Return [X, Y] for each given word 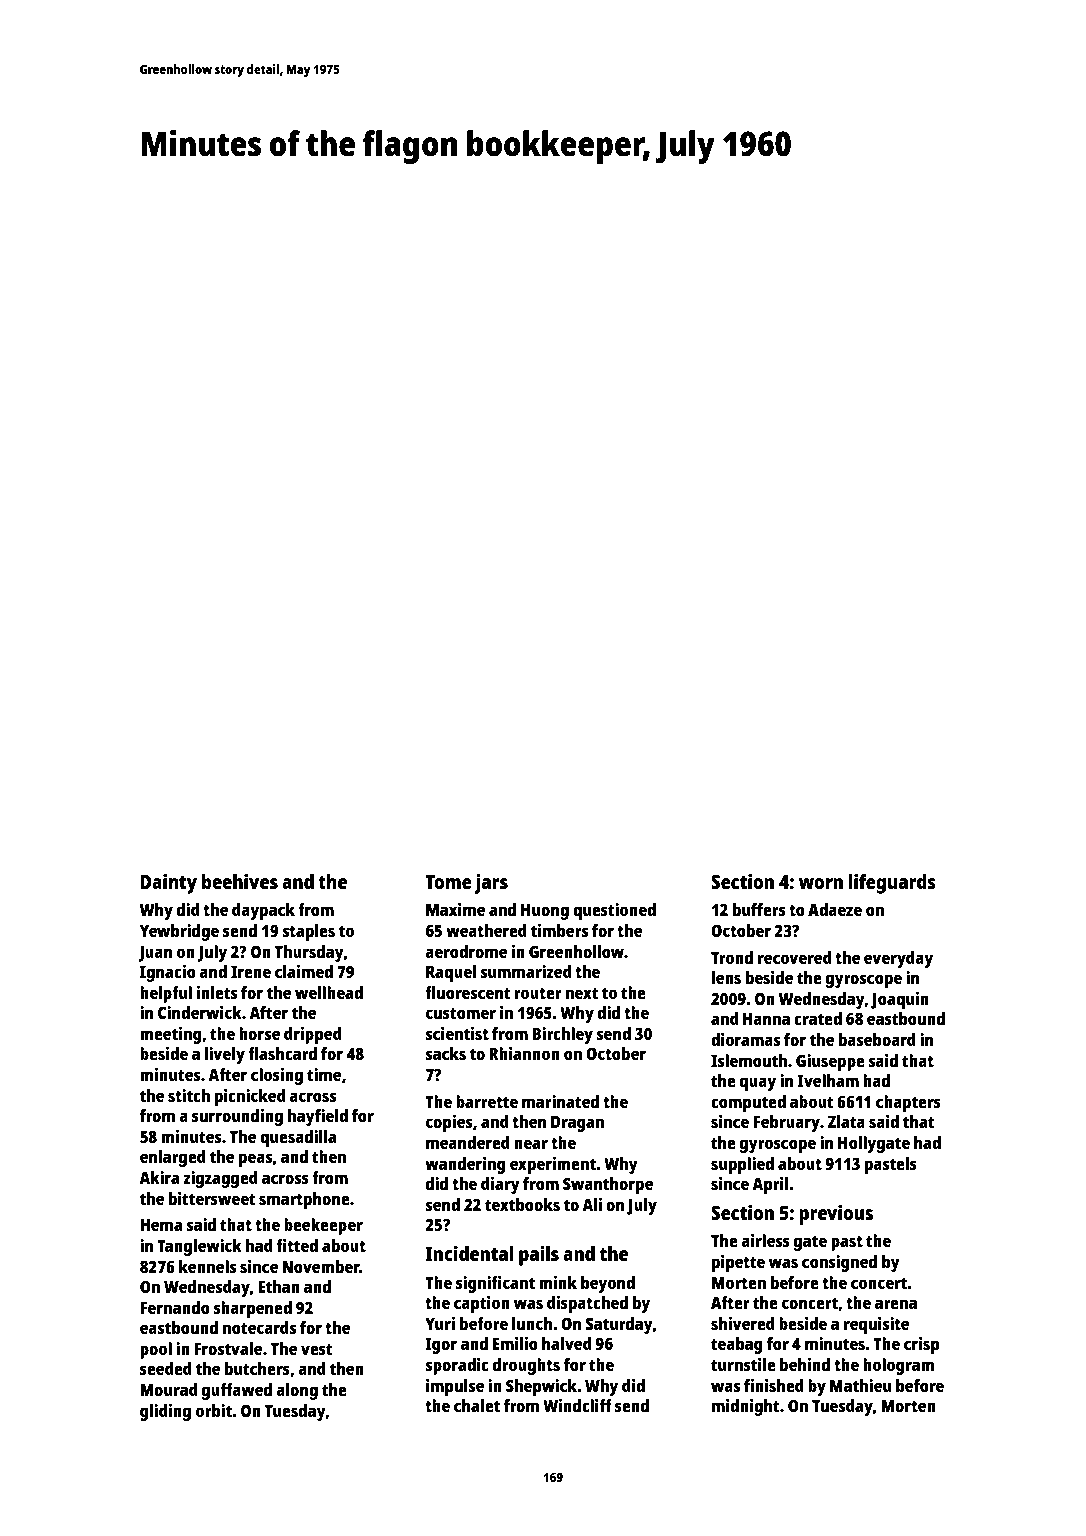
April [770, 1185]
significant [495, 1284]
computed [748, 1103]
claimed [304, 971]
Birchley [562, 1035]
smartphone [304, 1200]
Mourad [169, 1389]
